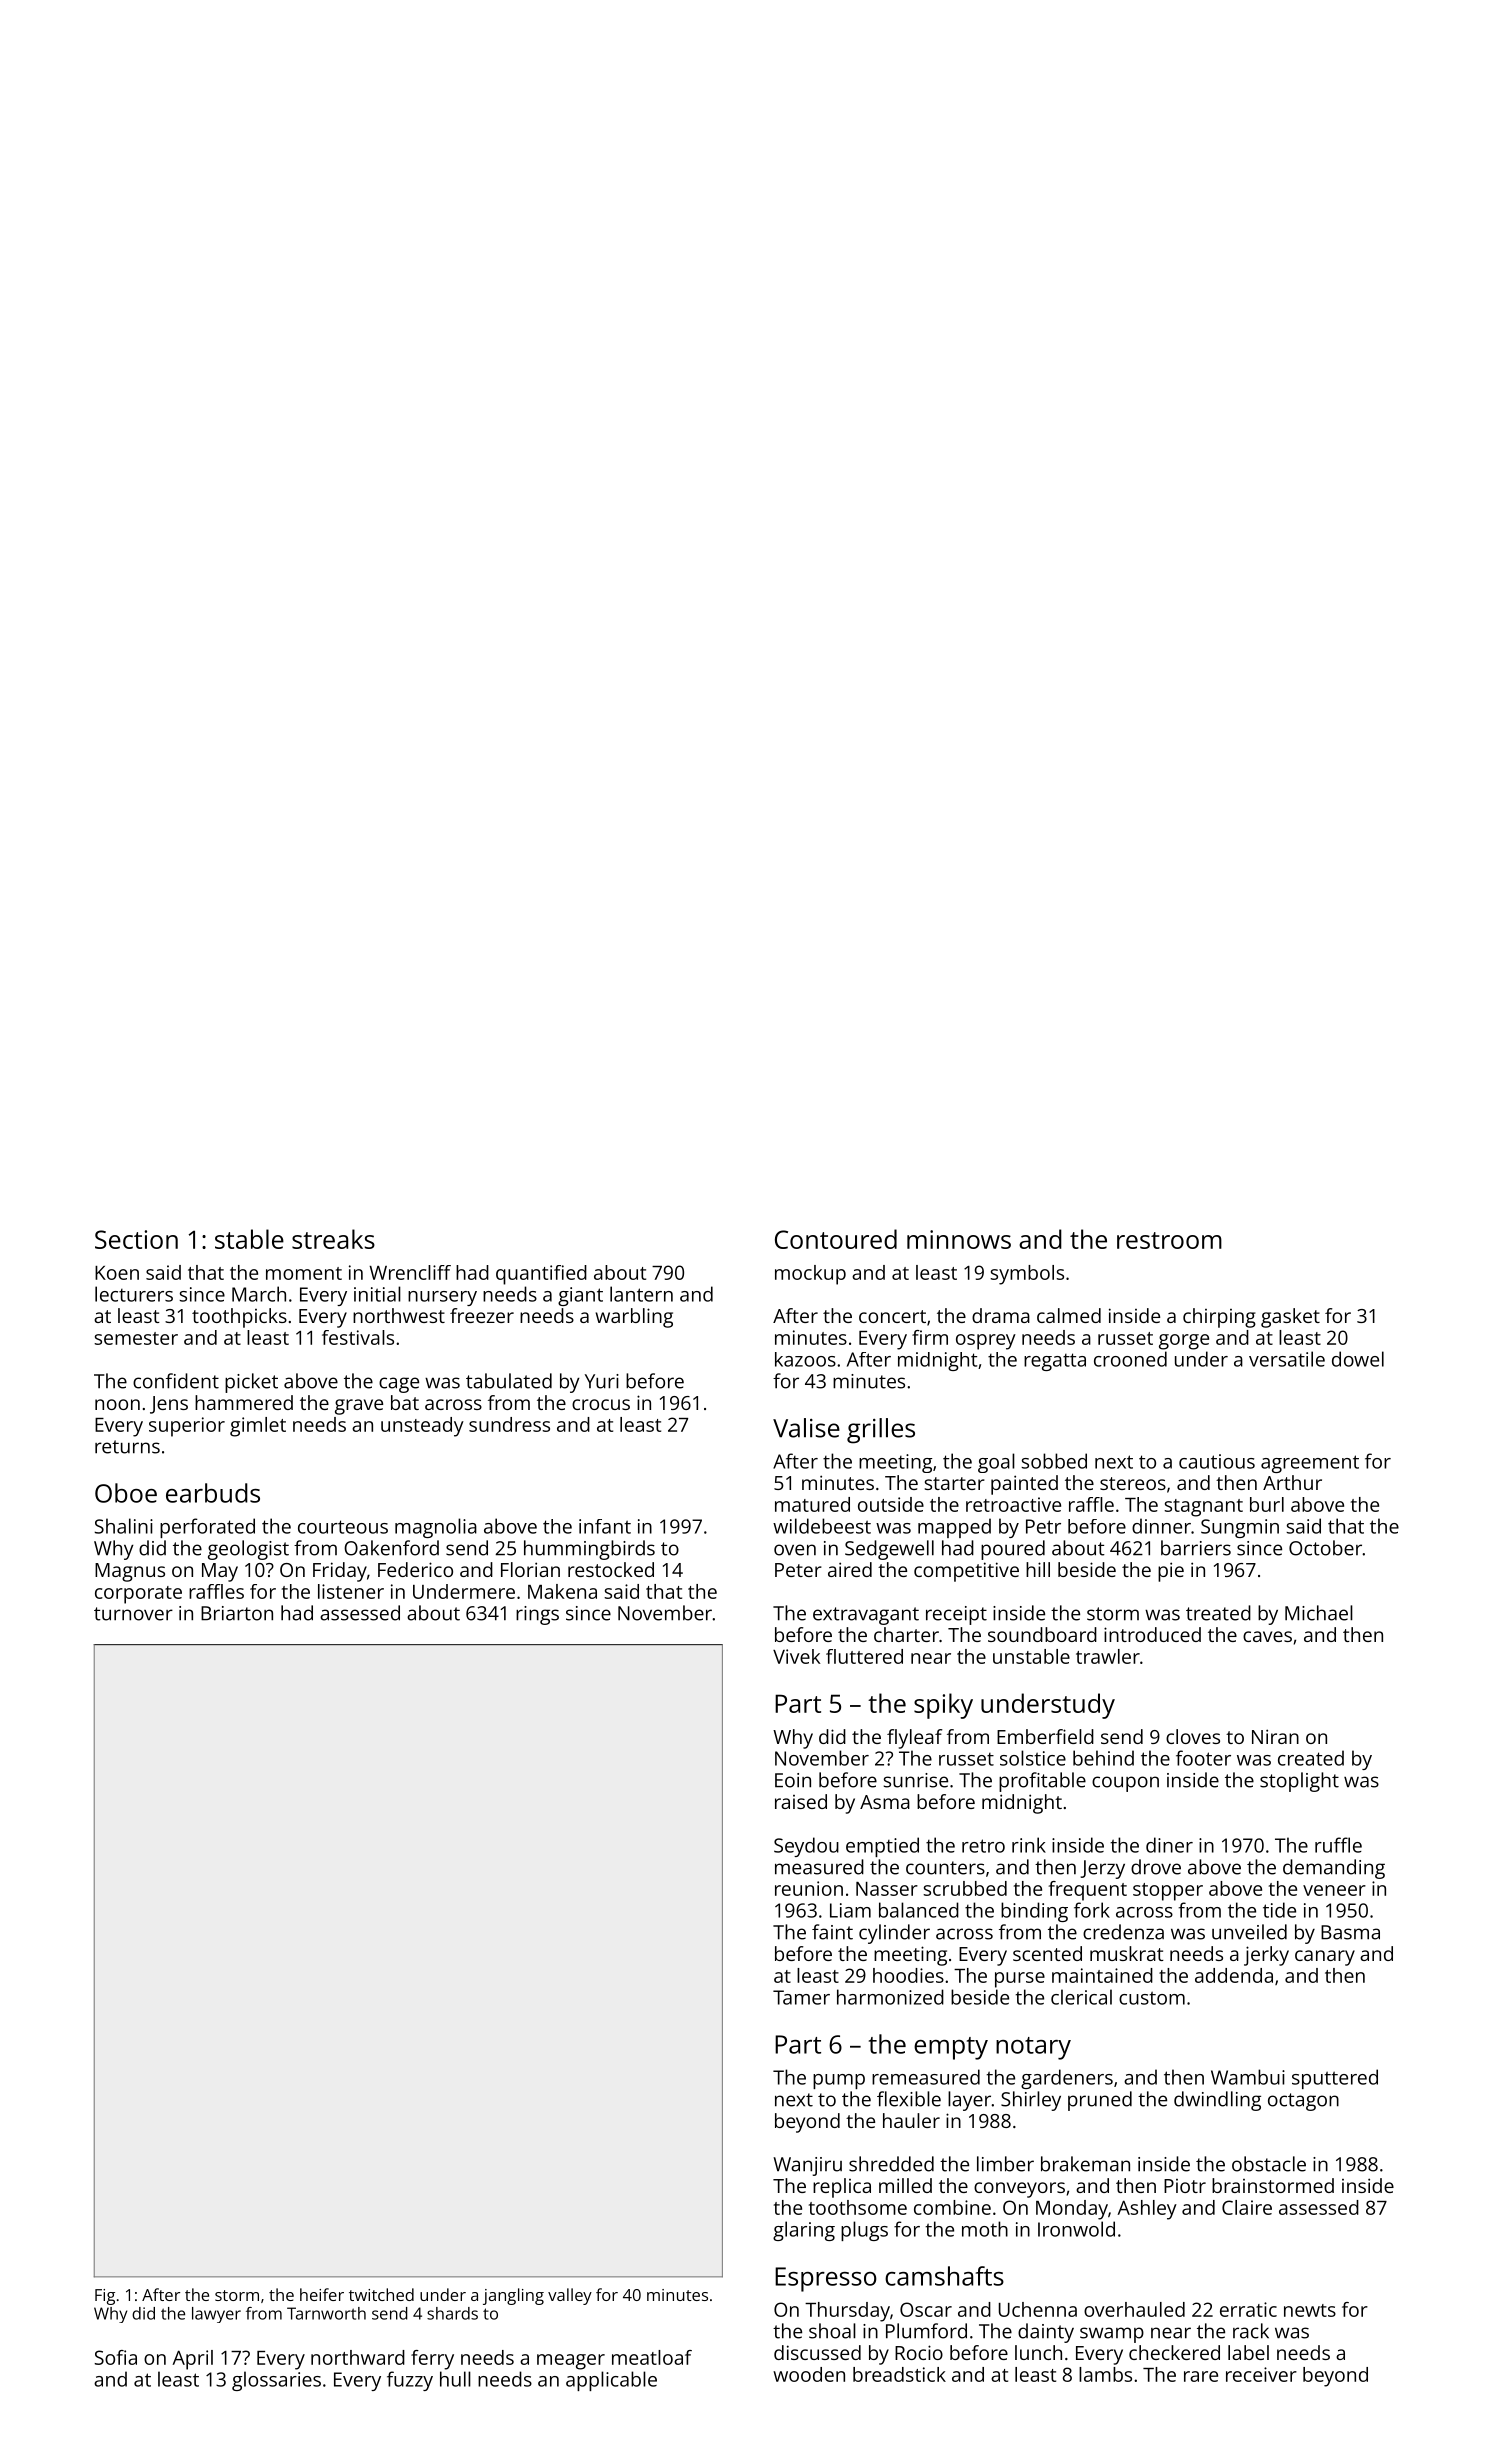 This screenshot has width=1496, height=2464. I want to click on Oakenford, so click(391, 1548).
